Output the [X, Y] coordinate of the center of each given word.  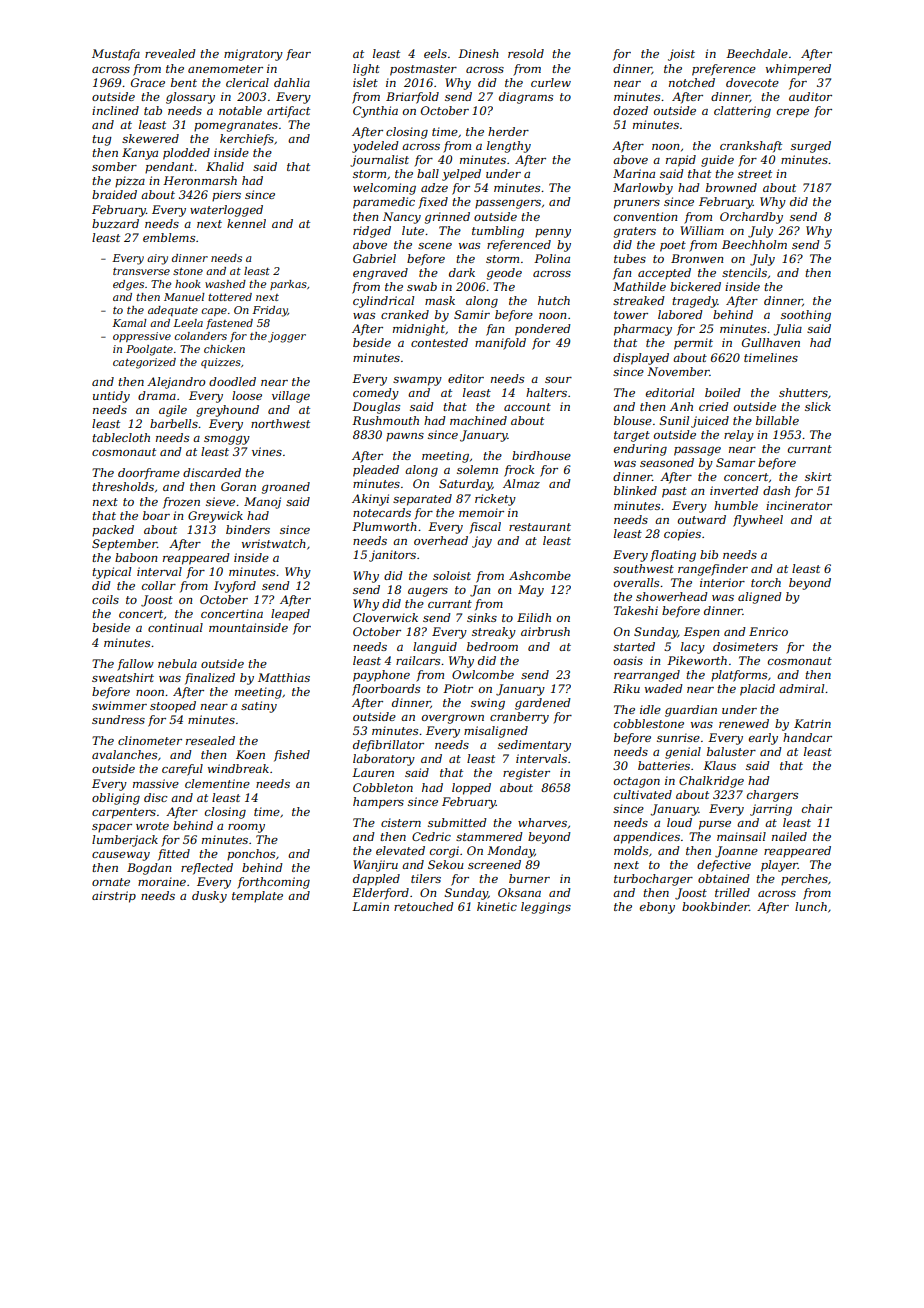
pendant [169, 168]
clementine [217, 783]
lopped [471, 789]
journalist [379, 161]
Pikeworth [697, 660]
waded [664, 688]
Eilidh [534, 617]
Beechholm [754, 244]
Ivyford [235, 587]
